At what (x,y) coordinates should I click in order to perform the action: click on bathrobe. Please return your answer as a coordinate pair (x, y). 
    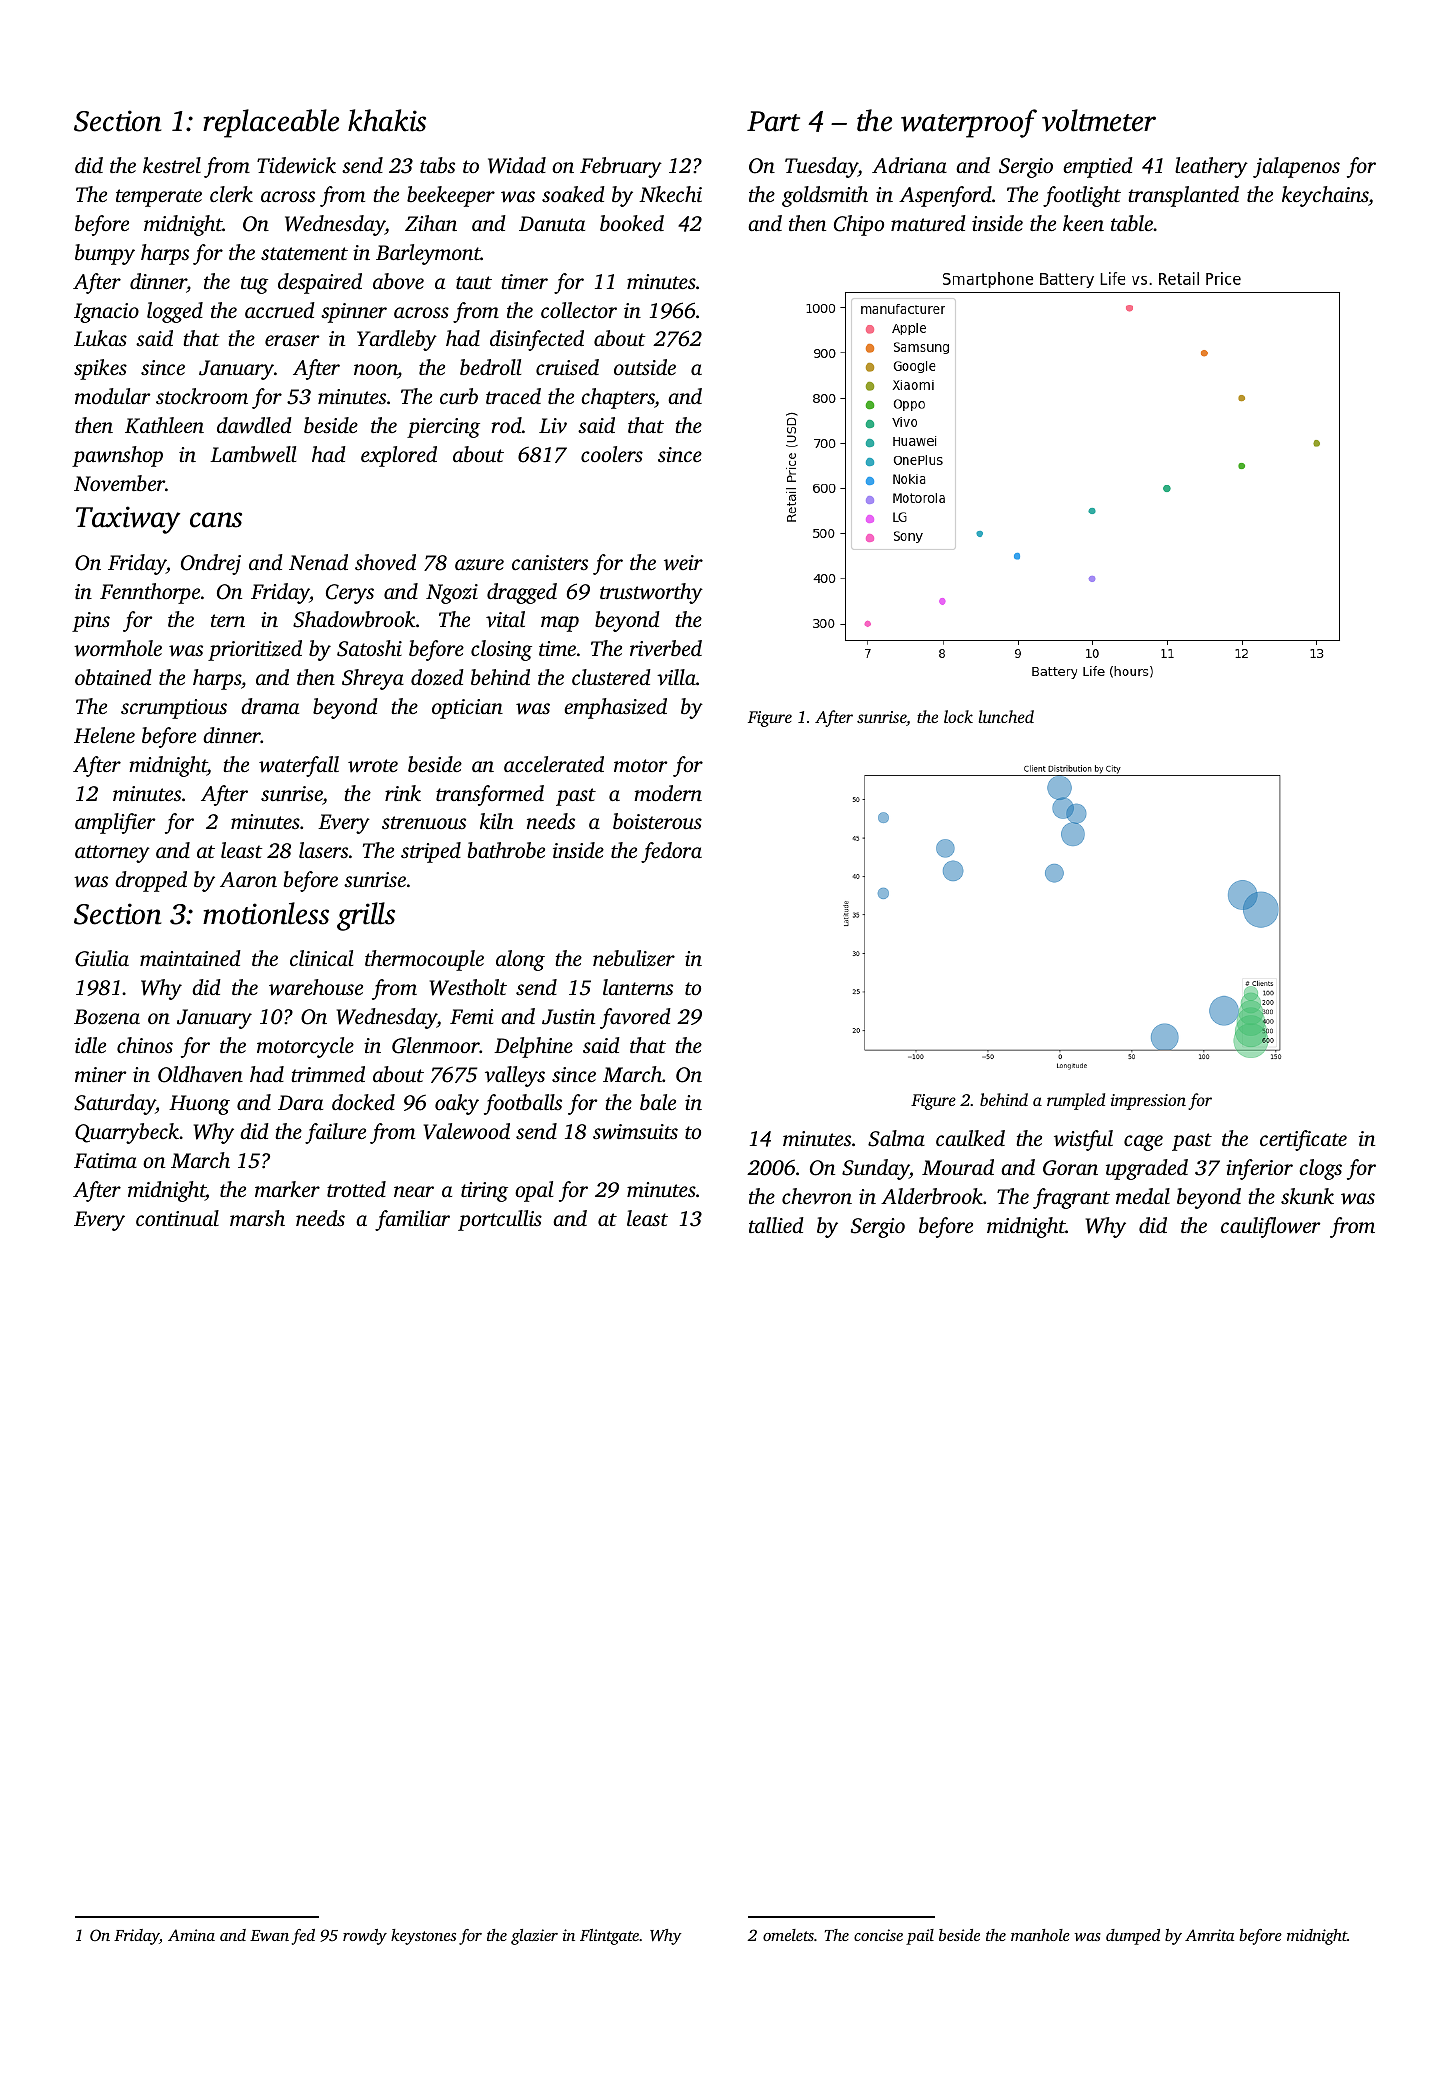
    Looking at the image, I should click on (506, 850).
